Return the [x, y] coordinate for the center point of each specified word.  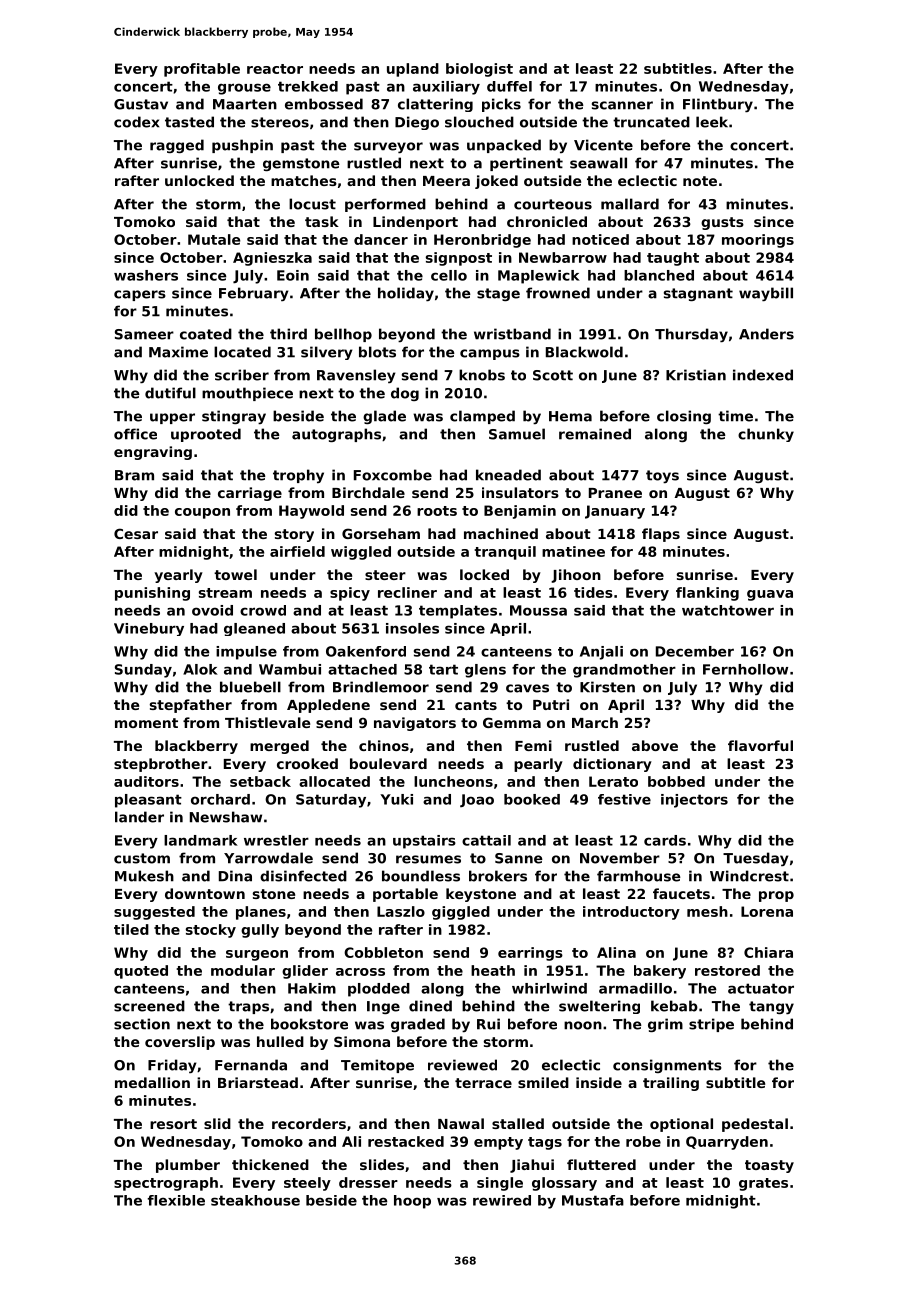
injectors [694, 801]
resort [173, 1124]
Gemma [512, 722]
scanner [622, 105]
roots [437, 511]
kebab [674, 1006]
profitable [202, 70]
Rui [488, 1024]
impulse [246, 653]
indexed [763, 375]
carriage [250, 494]
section [142, 1024]
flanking [707, 594]
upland [413, 70]
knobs [482, 375]
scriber [242, 375]
